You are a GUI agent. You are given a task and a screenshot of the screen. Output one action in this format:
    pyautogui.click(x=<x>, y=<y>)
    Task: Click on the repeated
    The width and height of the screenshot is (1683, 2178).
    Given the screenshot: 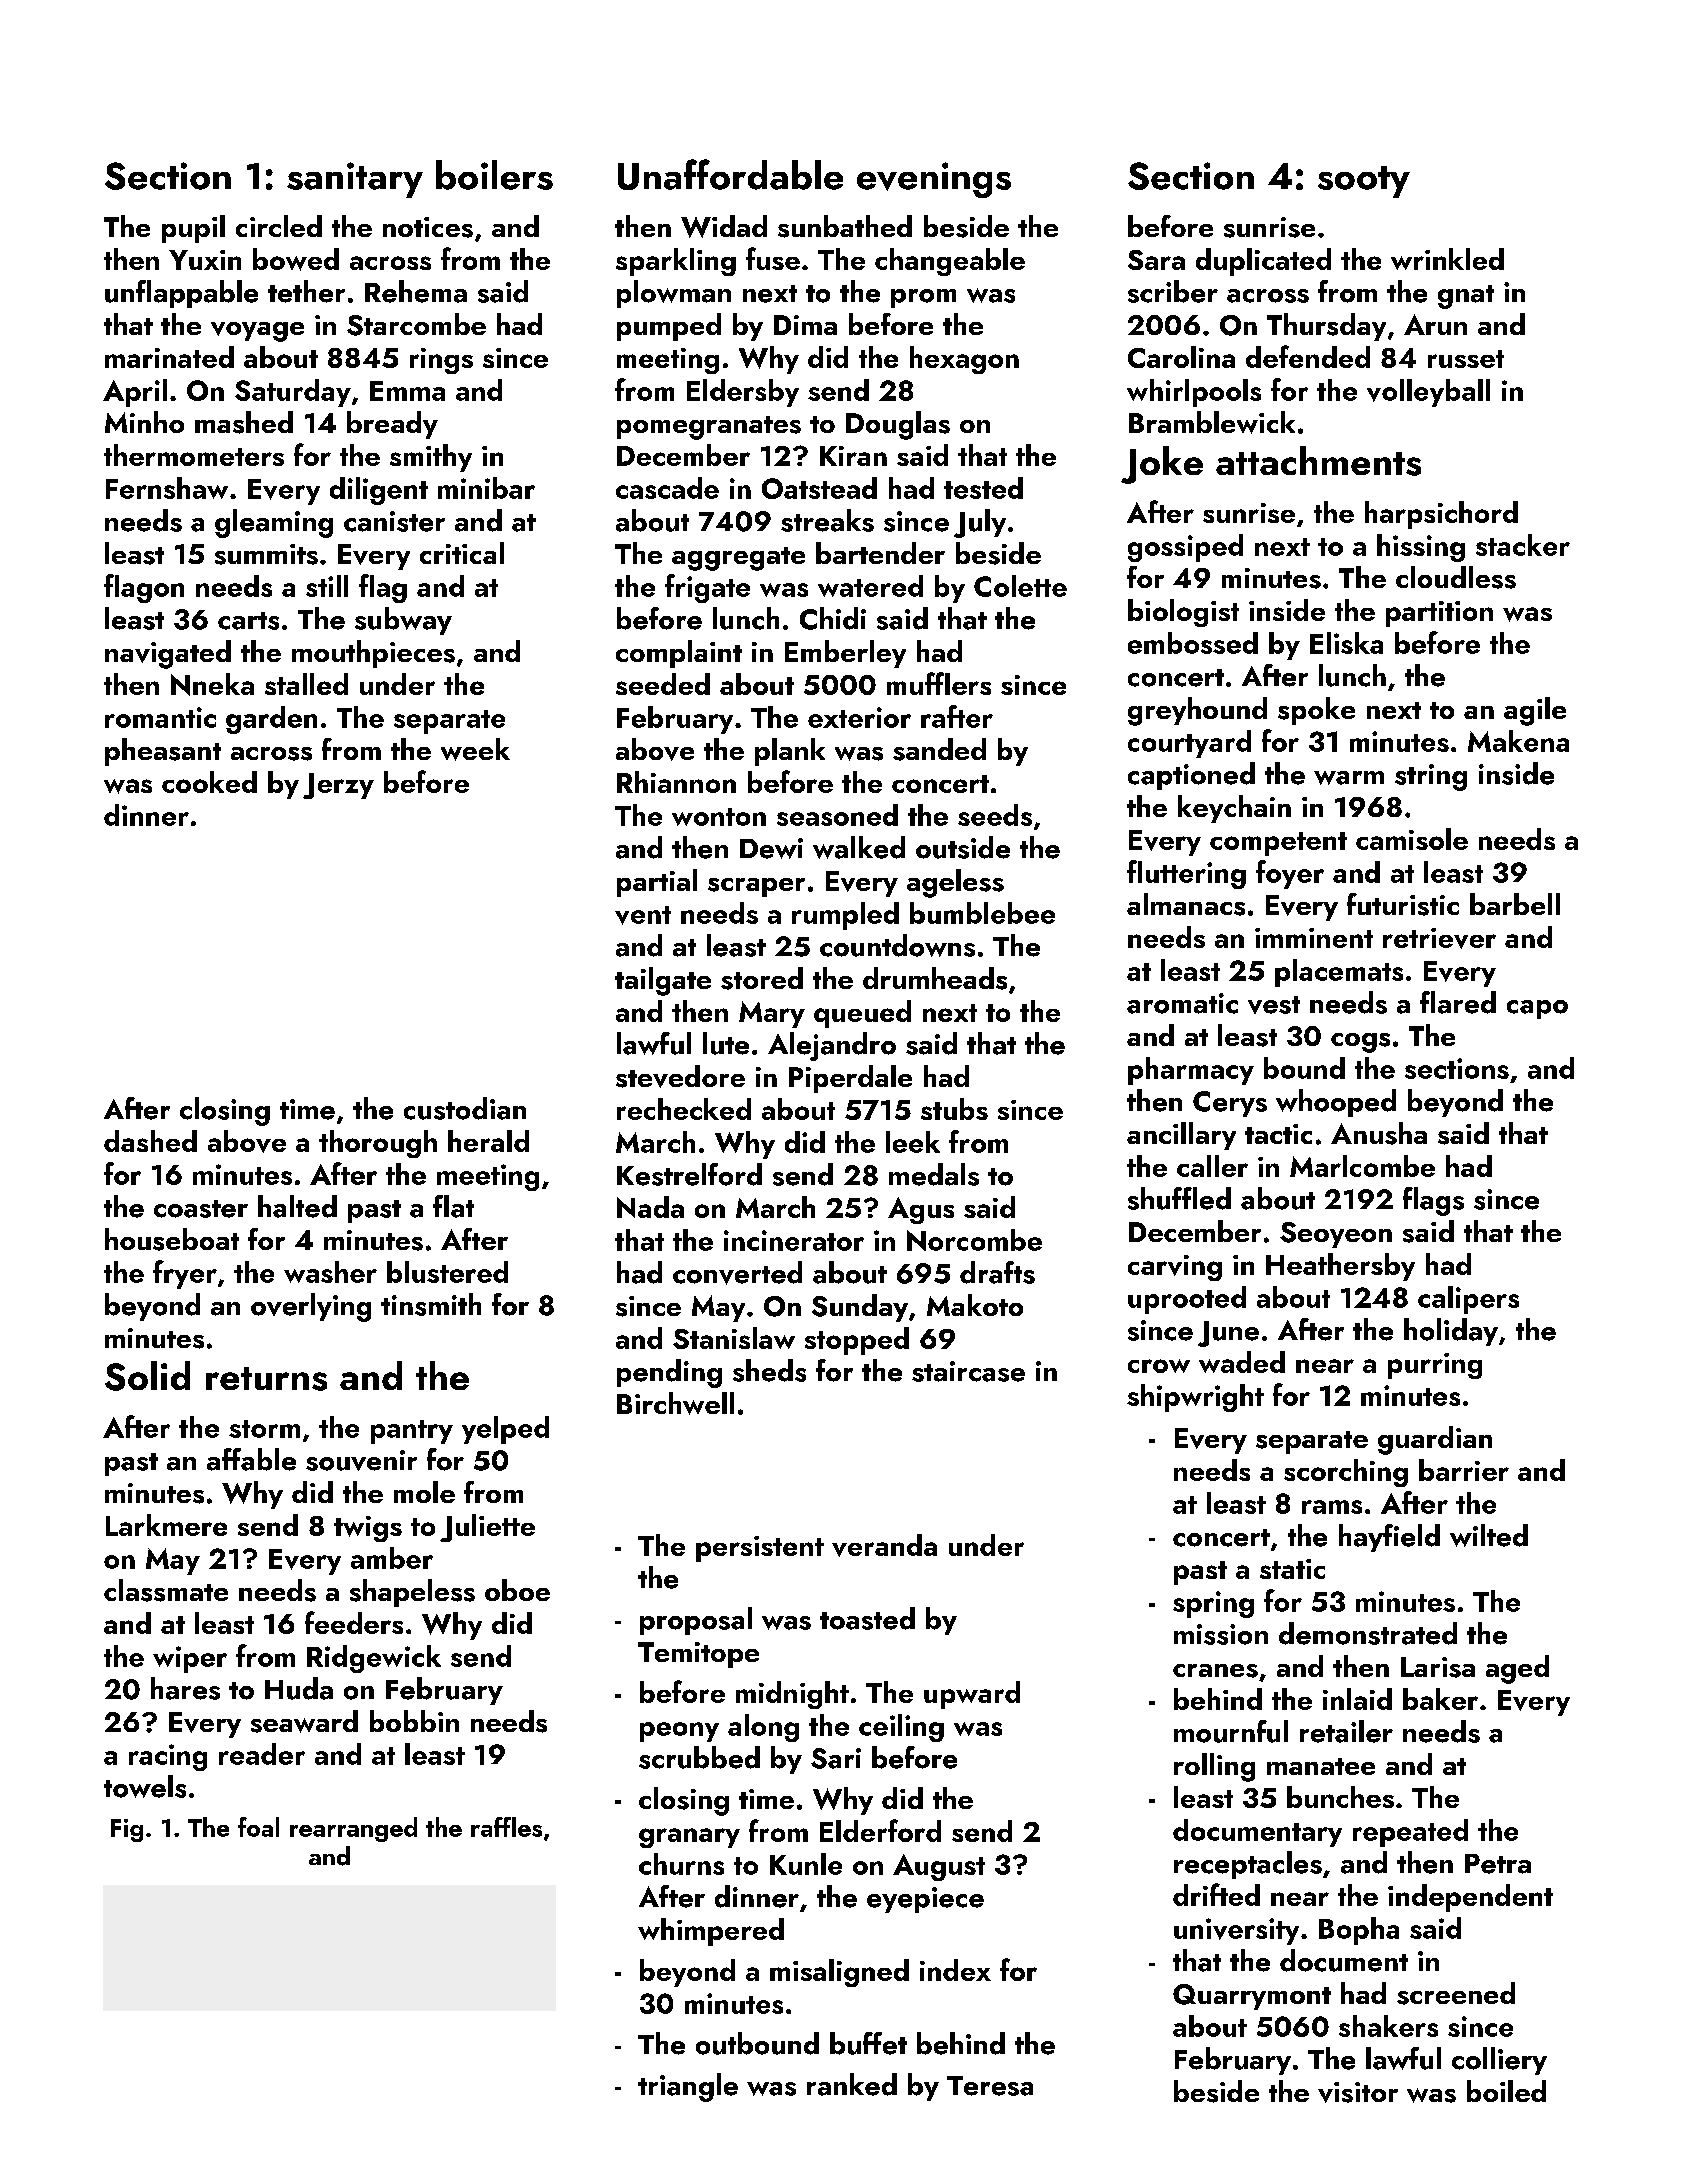 What is the action you would take?
    pyautogui.click(x=1410, y=1833)
